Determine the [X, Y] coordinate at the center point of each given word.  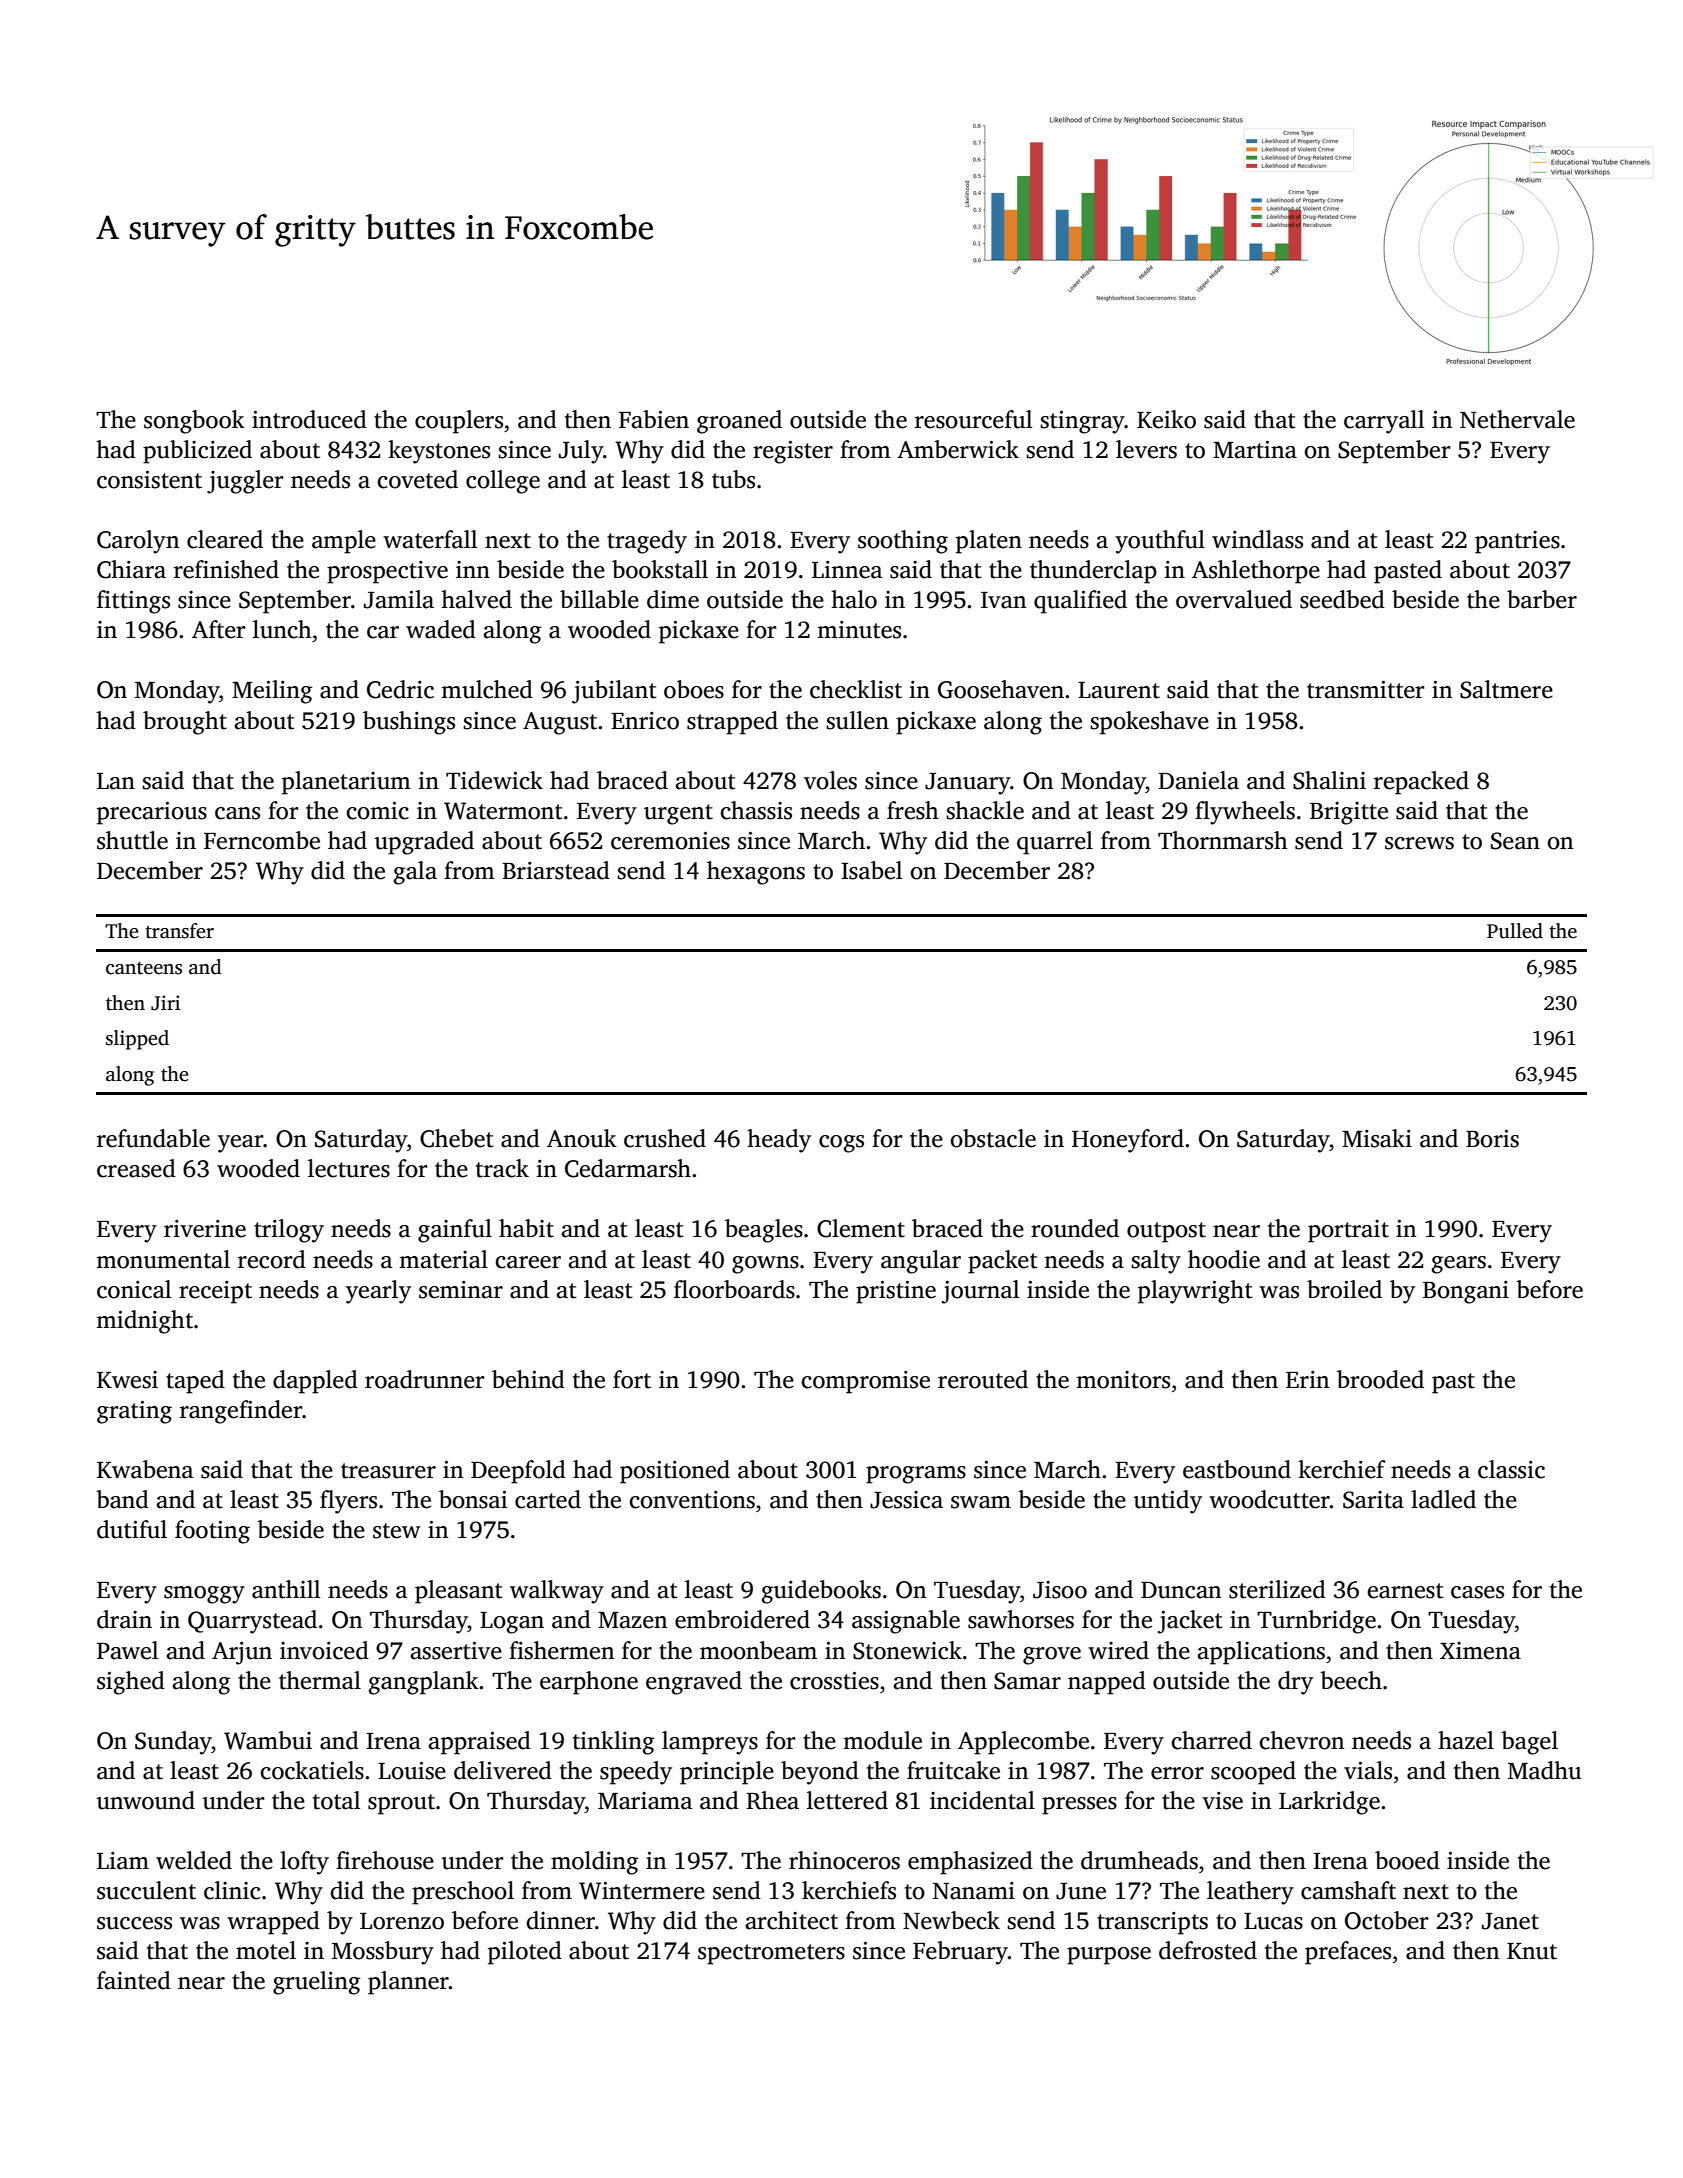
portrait [1348, 1231]
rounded [1075, 1228]
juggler [245, 482]
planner [408, 1983]
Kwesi [127, 1380]
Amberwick [958, 449]
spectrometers [771, 1954]
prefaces [1348, 1953]
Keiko [1166, 419]
